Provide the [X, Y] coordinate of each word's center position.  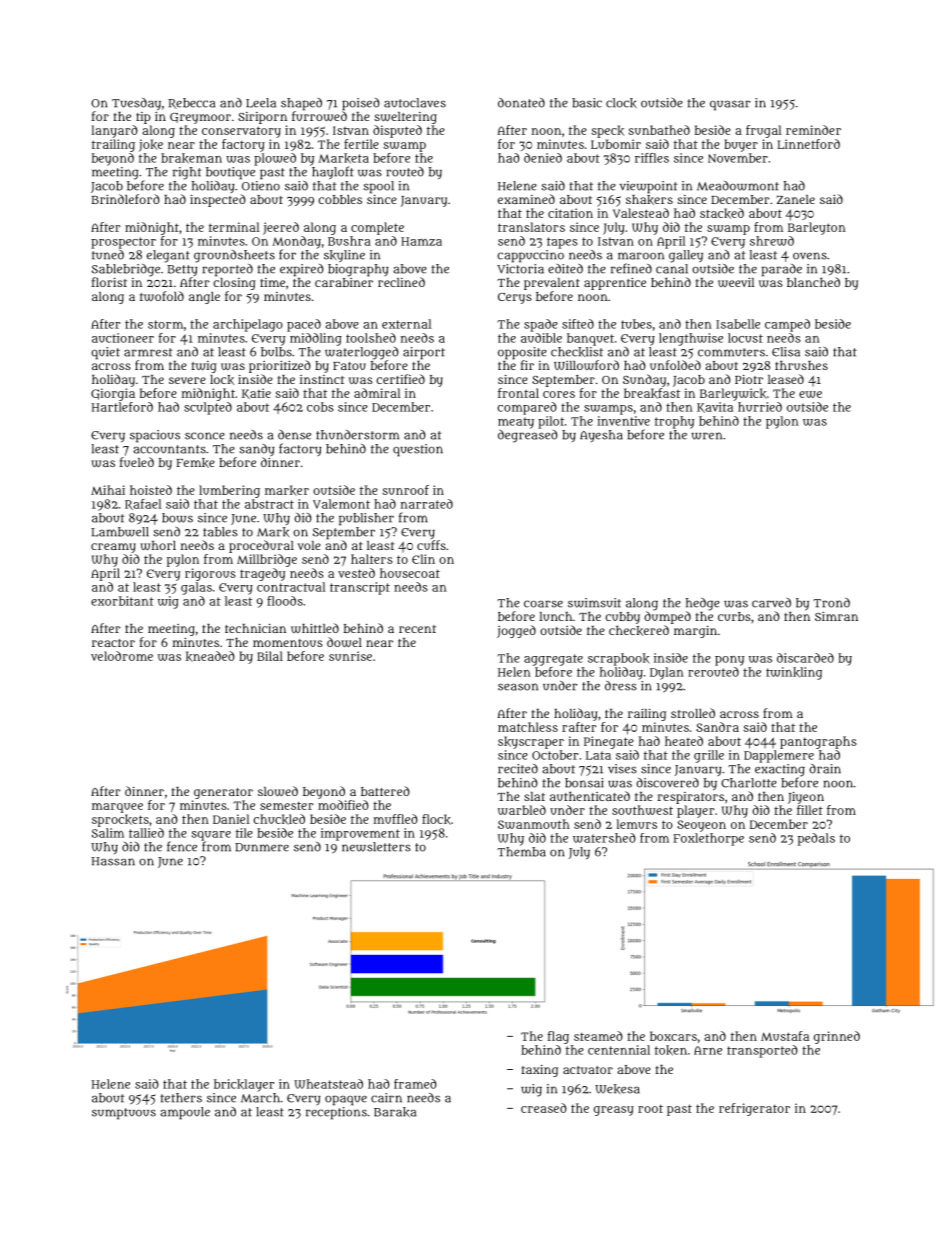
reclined [401, 282]
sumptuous [124, 1114]
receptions [336, 1113]
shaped [301, 104]
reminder [813, 130]
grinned [837, 1037]
